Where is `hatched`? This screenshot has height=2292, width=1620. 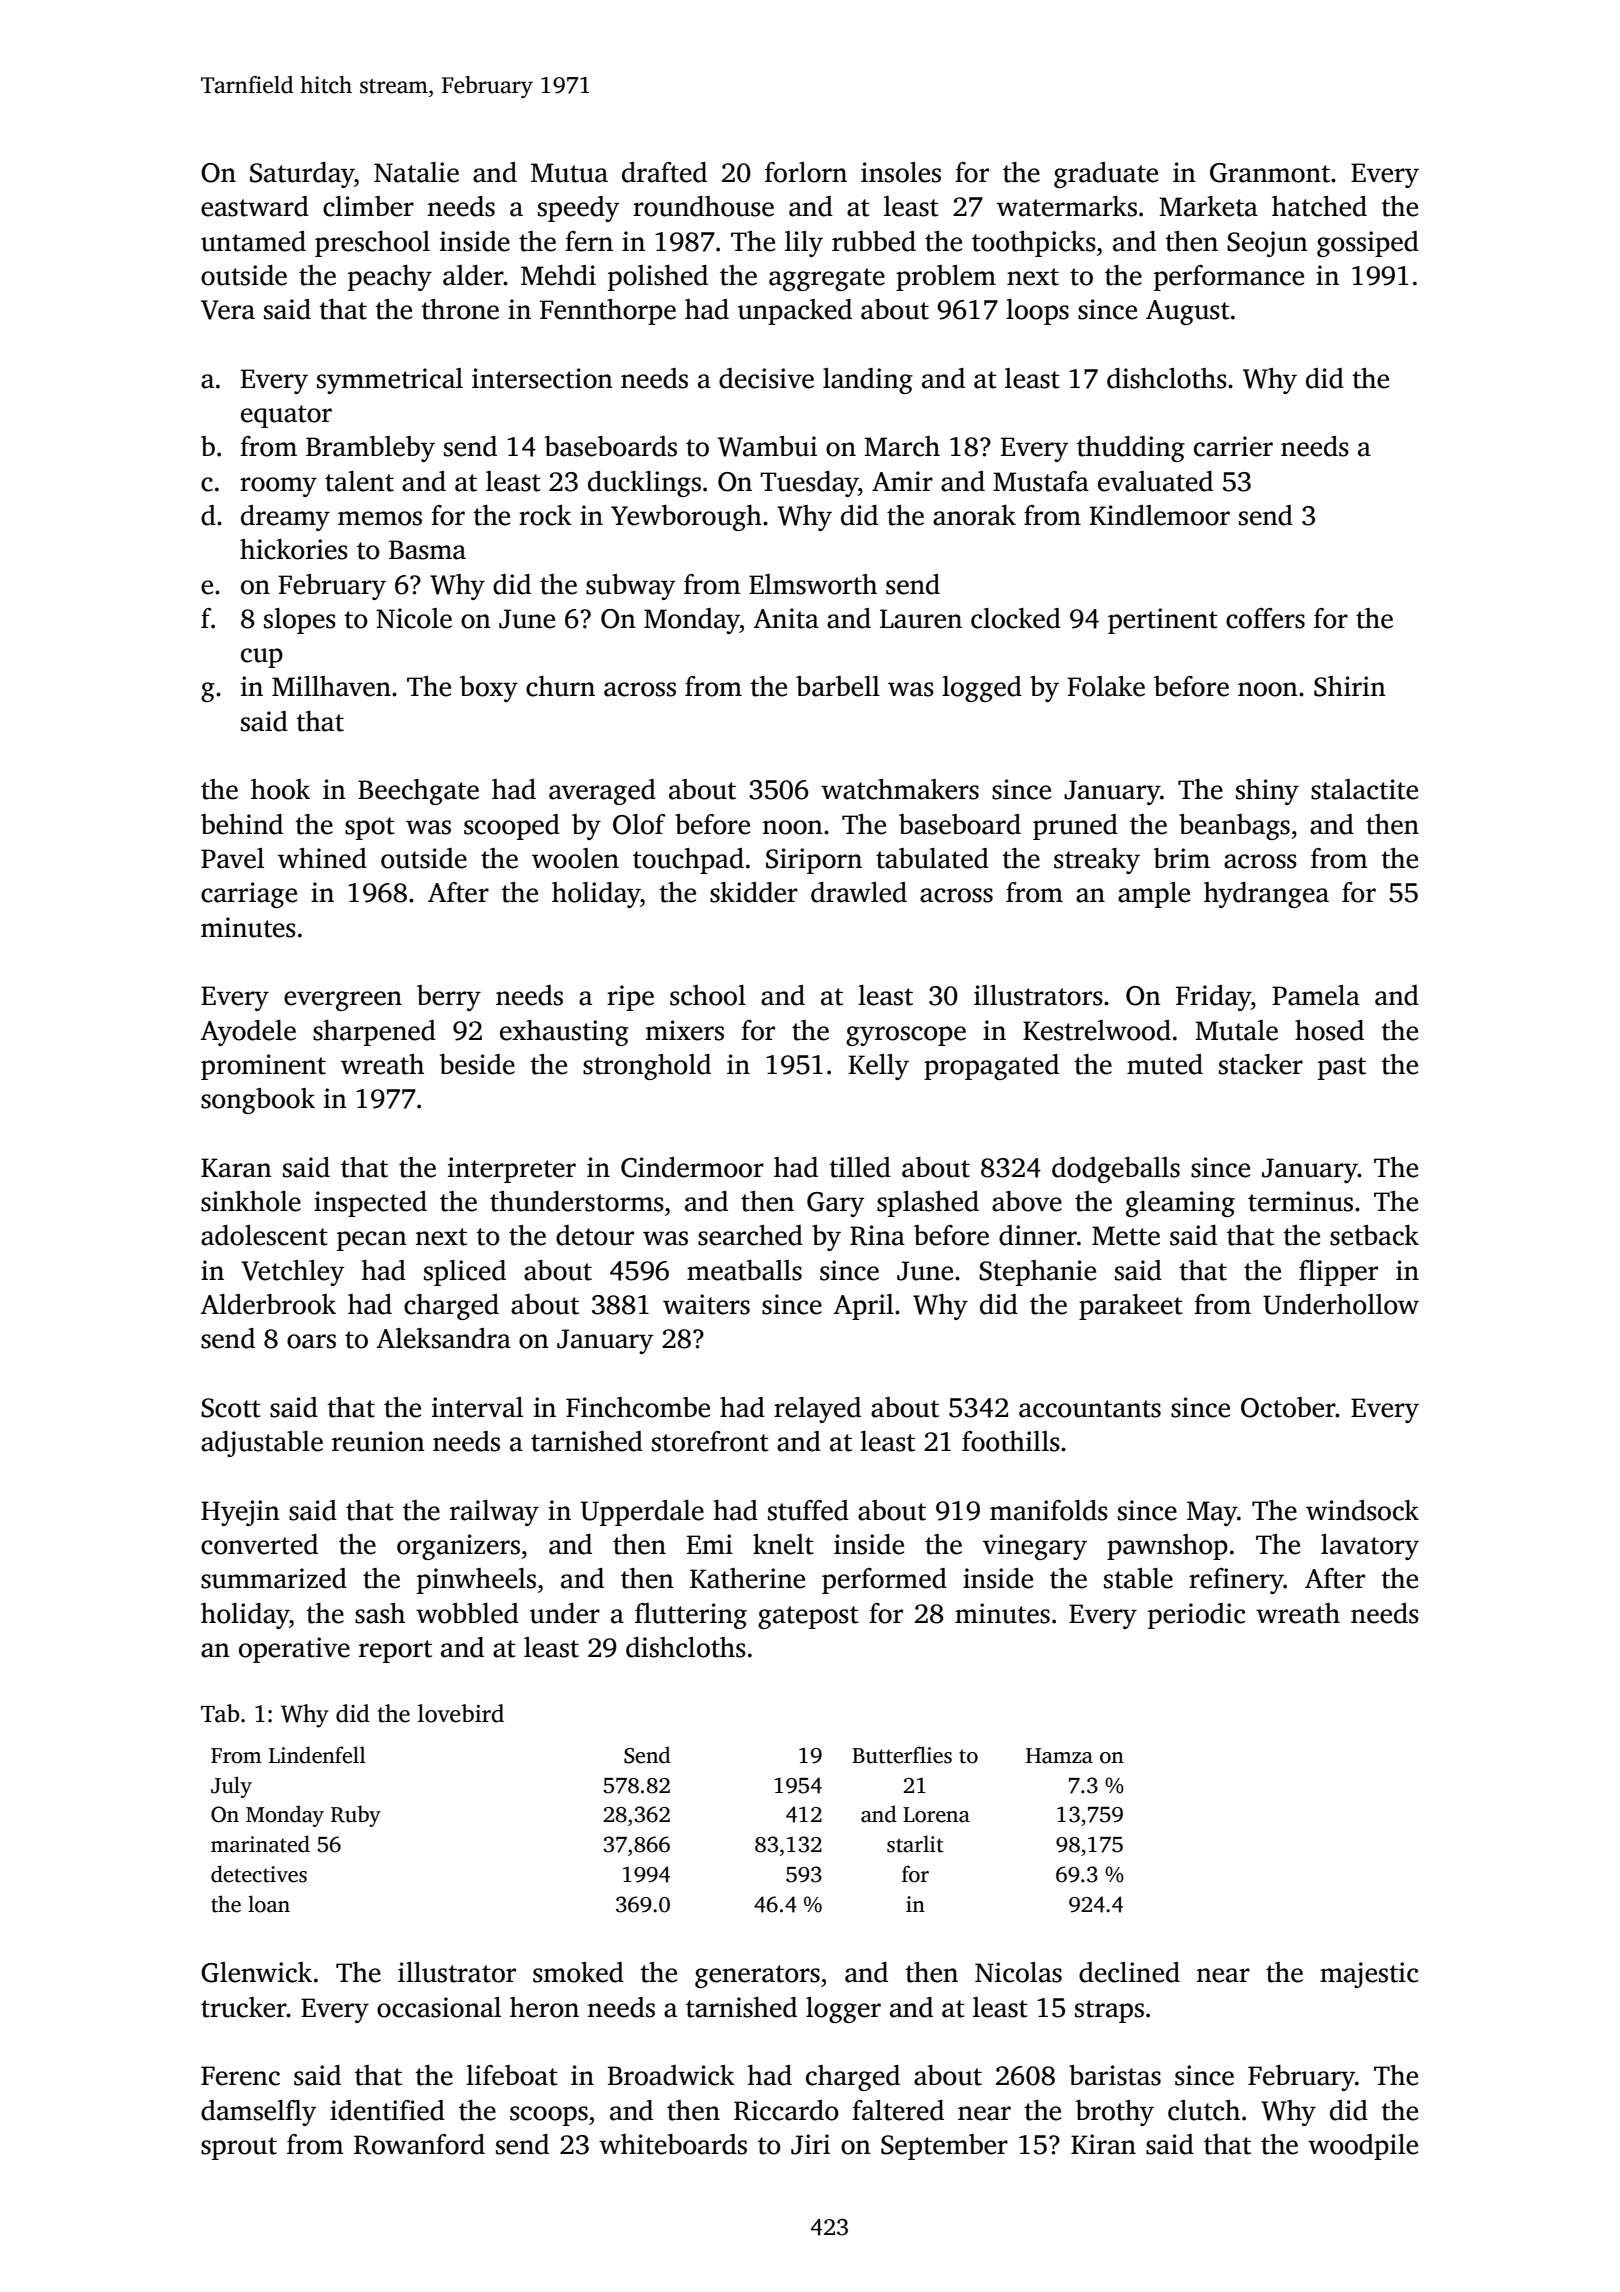 hatched is located at coordinates (1319, 206).
